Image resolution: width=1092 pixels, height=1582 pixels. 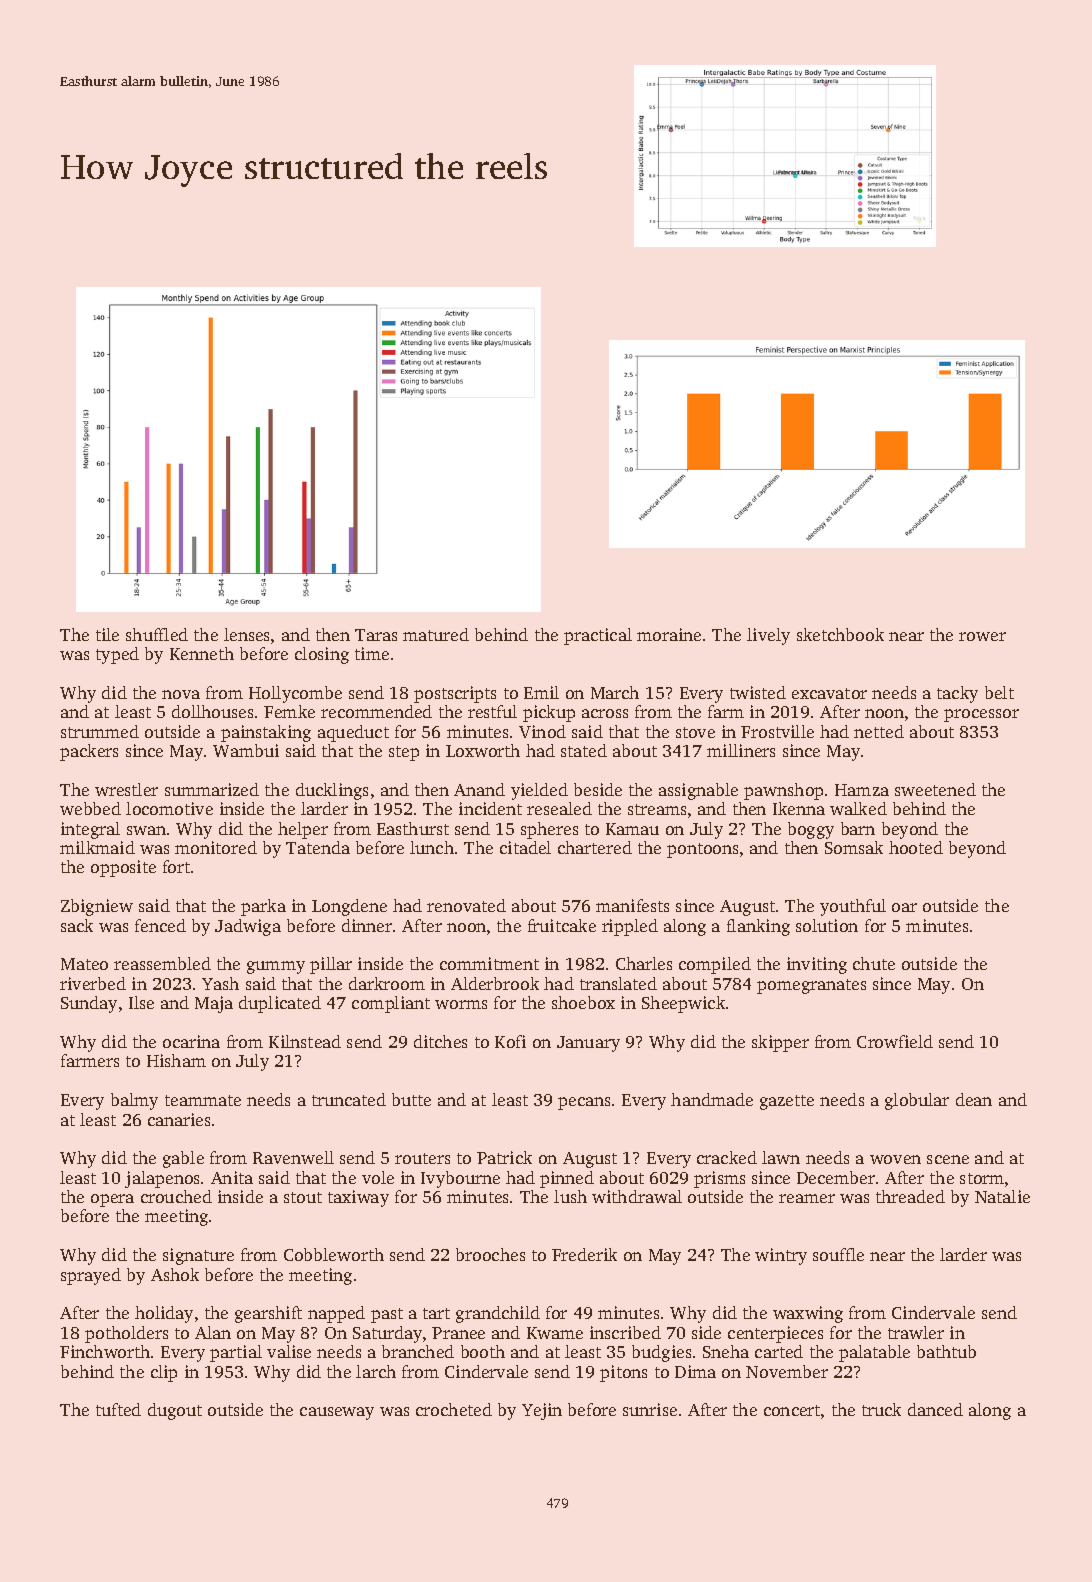 I want to click on Kwame, so click(x=555, y=1333).
